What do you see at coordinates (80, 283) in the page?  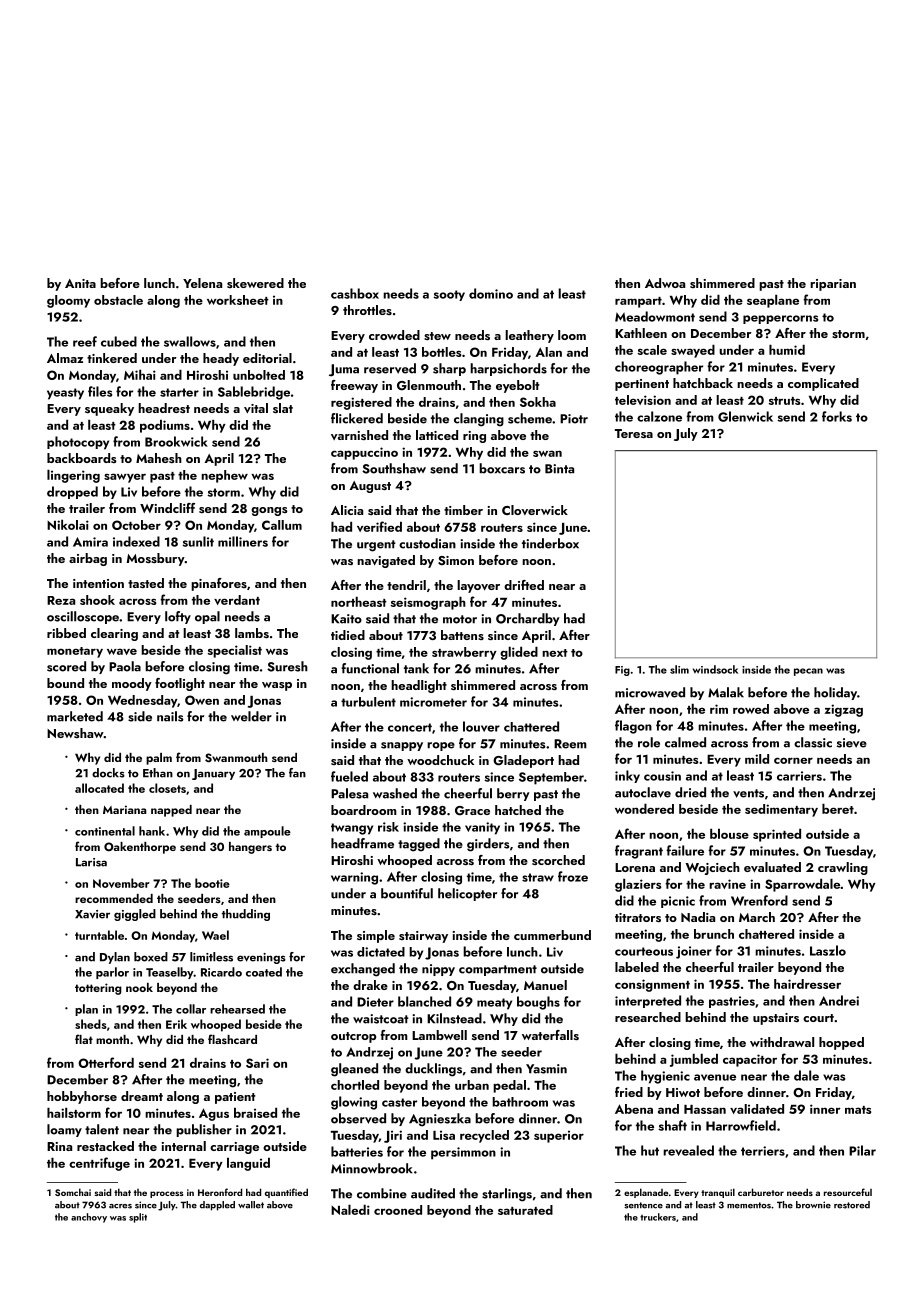 I see `Anita` at bounding box center [80, 283].
